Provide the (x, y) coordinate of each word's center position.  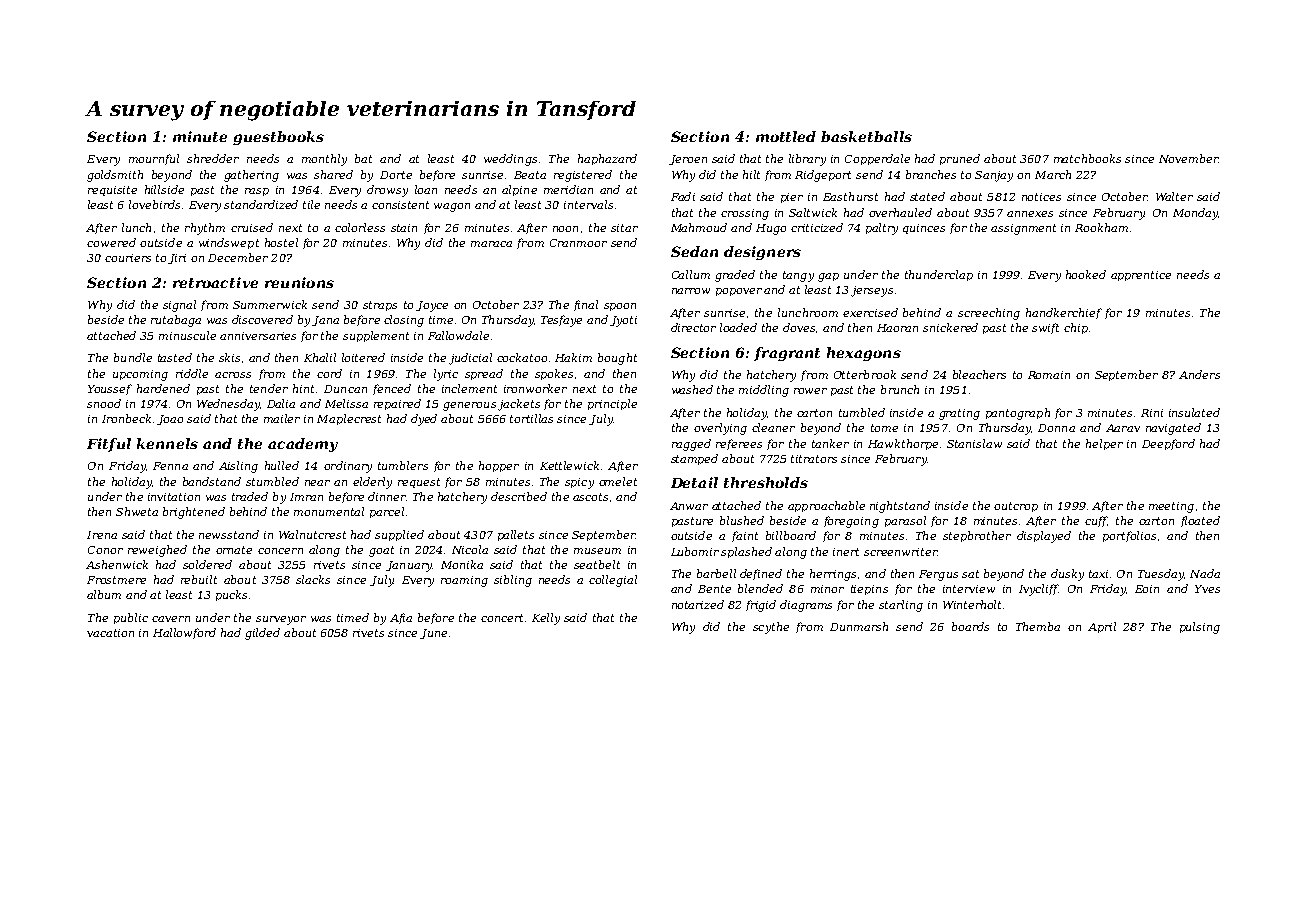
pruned (960, 159)
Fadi (683, 196)
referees (739, 444)
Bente (714, 589)
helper (1104, 444)
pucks (231, 595)
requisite (112, 191)
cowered (111, 242)
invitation (174, 497)
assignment (1023, 229)
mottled (786, 136)
